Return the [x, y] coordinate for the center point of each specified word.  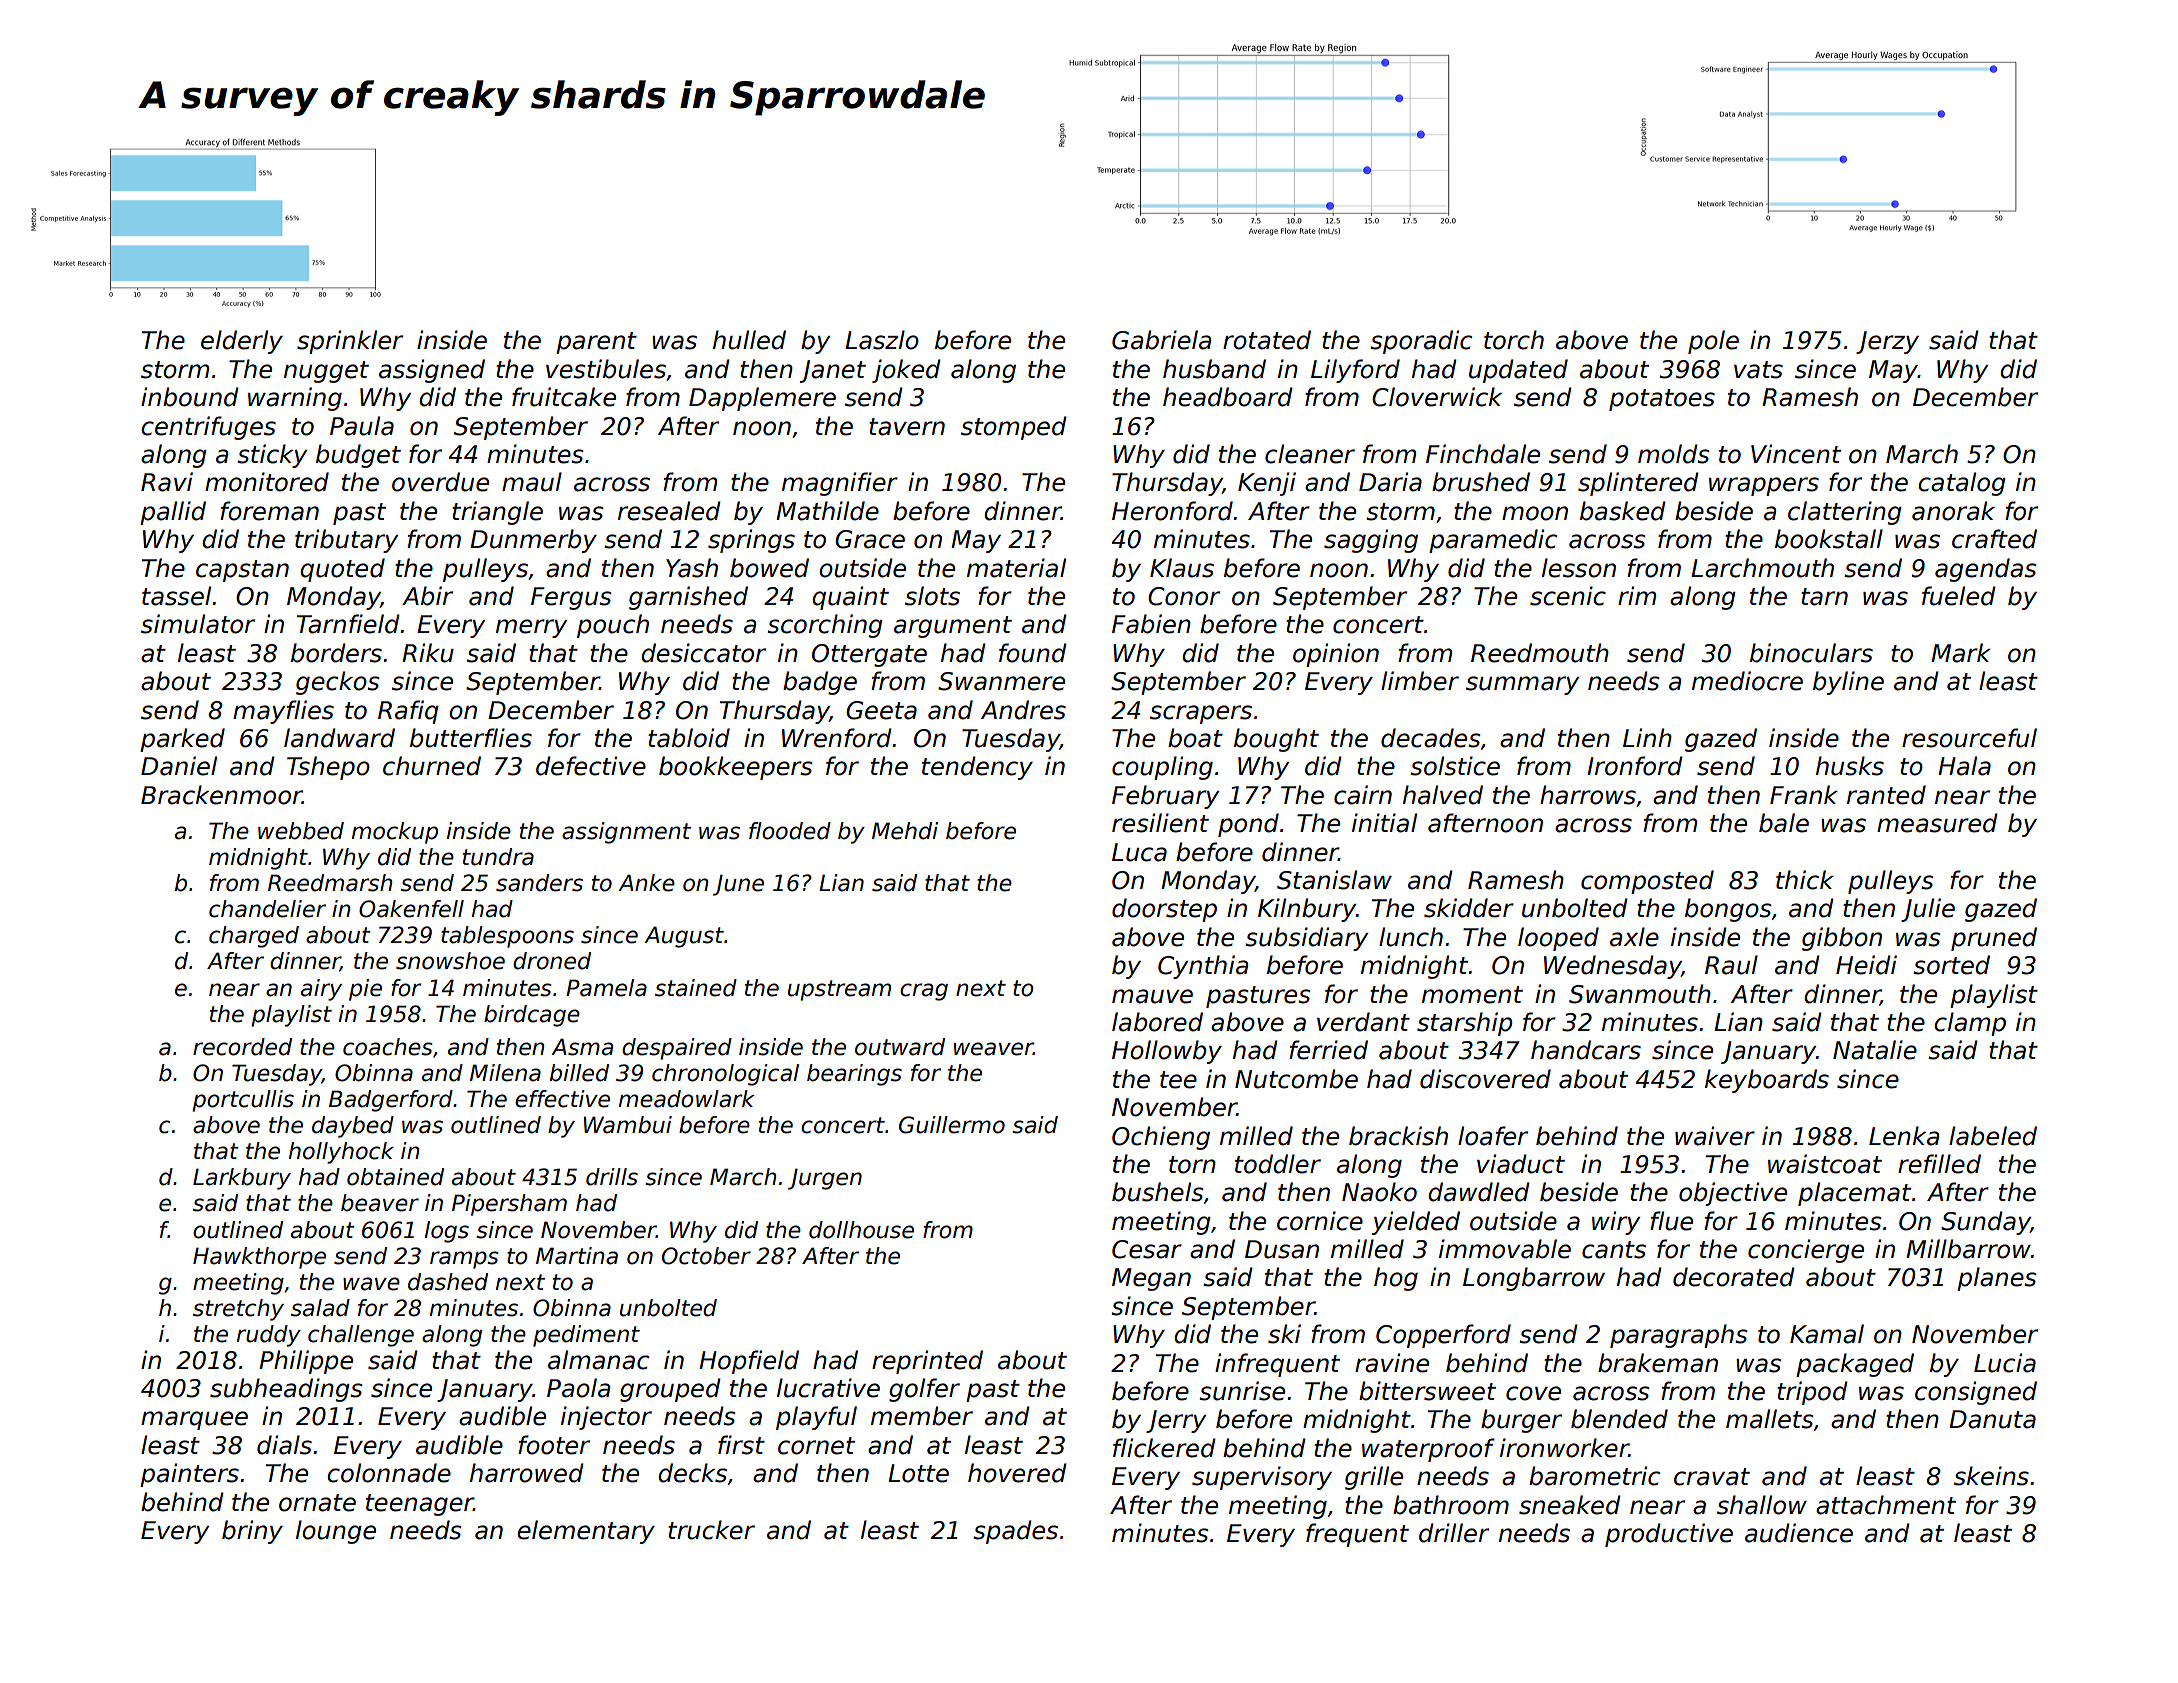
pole [1713, 342]
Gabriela [1161, 340]
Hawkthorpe [259, 1258]
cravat [1712, 1477]
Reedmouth [1540, 653]
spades [1015, 1532]
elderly [242, 342]
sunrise [1242, 1391]
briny [252, 1532]
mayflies [283, 712]
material [1016, 568]
